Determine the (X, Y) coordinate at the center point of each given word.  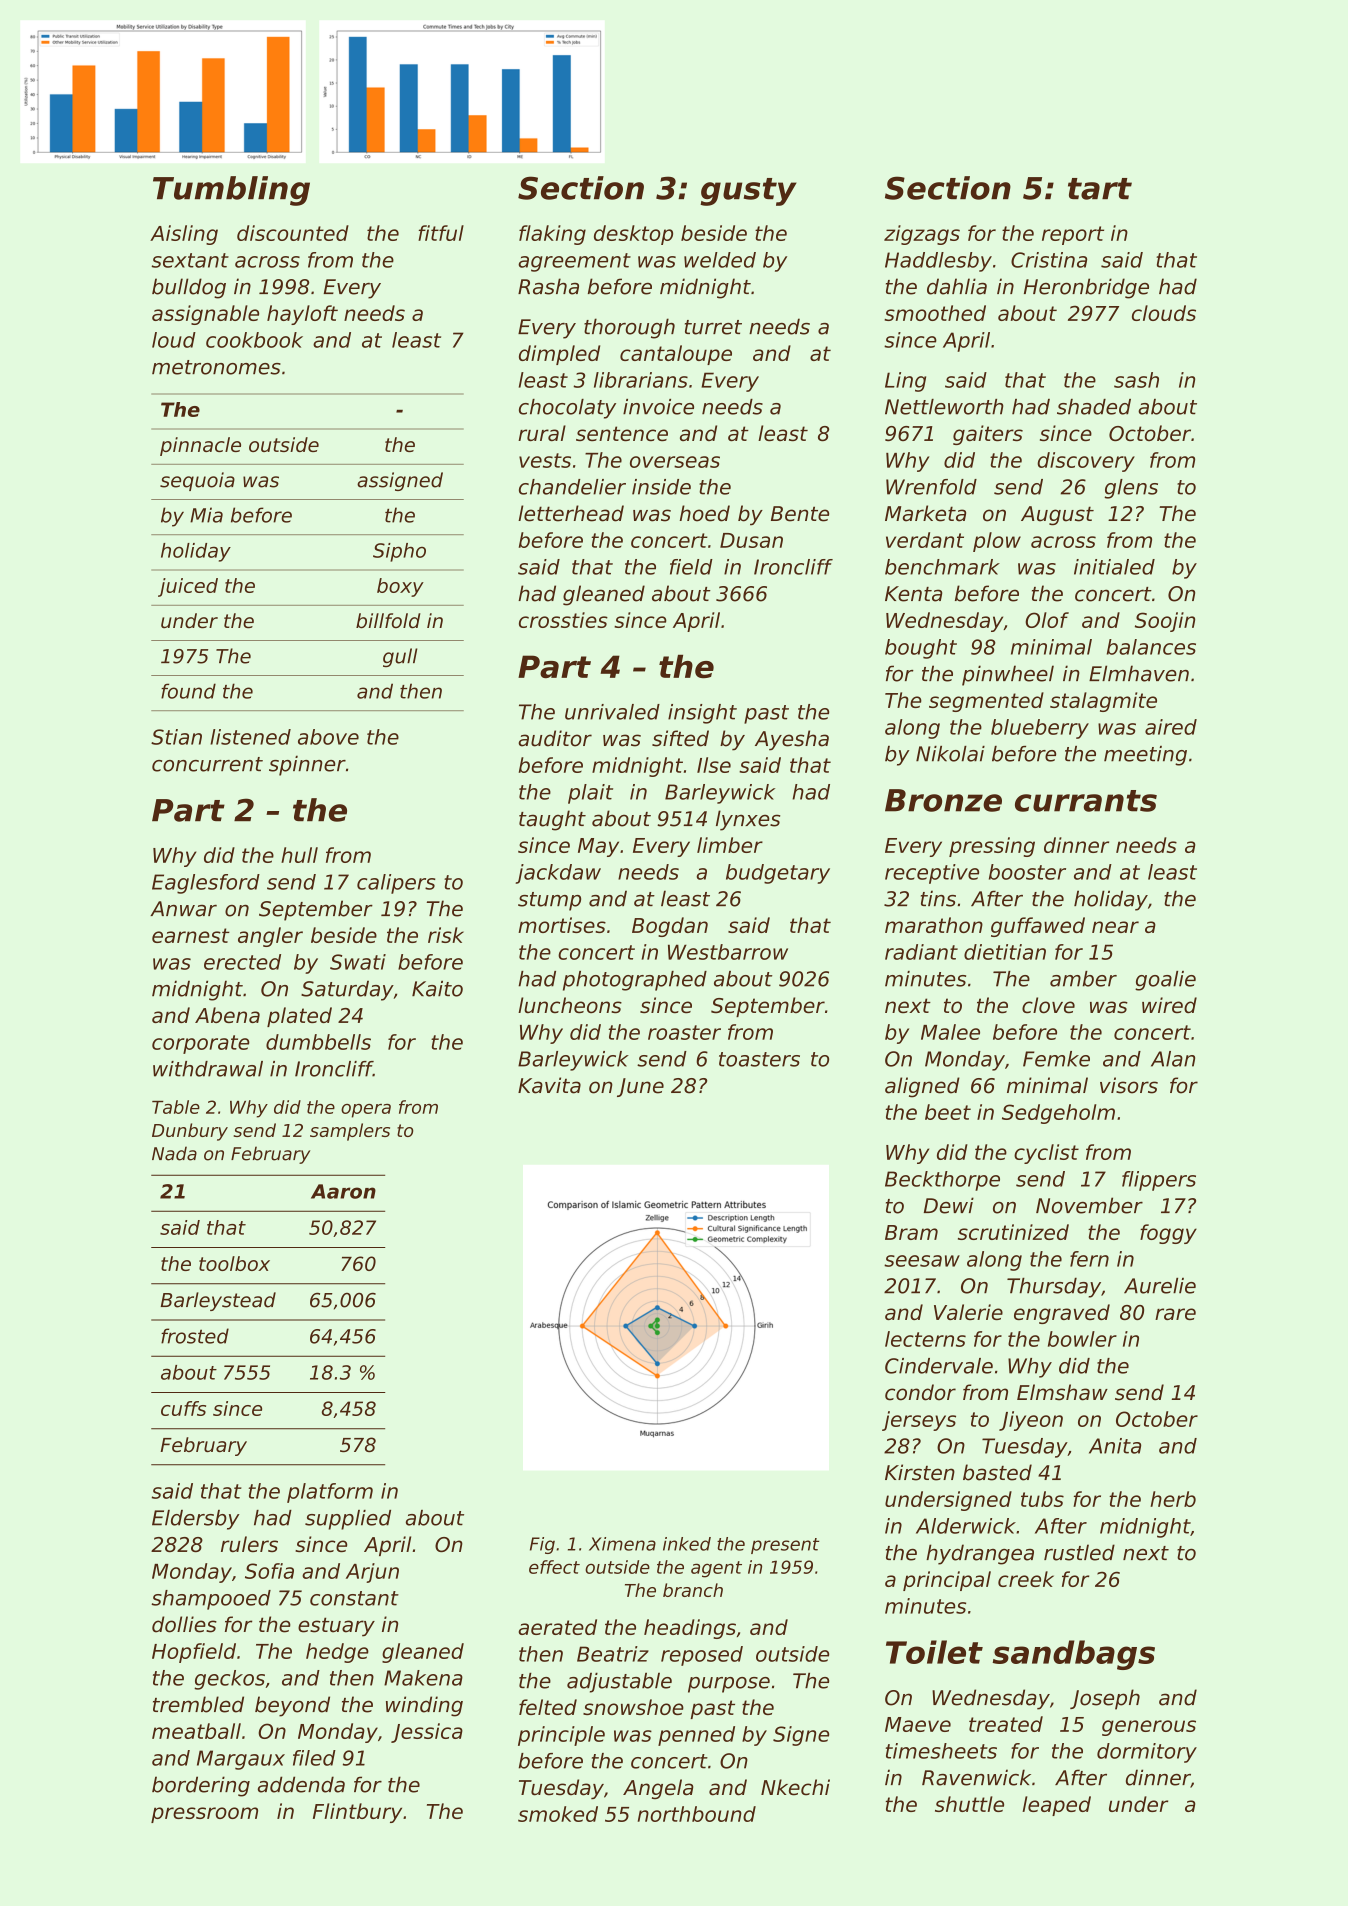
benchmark (942, 567)
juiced (188, 587)
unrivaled (612, 712)
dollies (184, 1624)
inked (687, 1544)
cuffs (183, 1408)
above (328, 737)
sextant (190, 260)
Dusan (751, 540)
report (1073, 235)
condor (920, 1392)
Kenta (913, 594)
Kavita (549, 1085)
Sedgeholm (1058, 1114)
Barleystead (218, 1301)
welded (720, 260)
